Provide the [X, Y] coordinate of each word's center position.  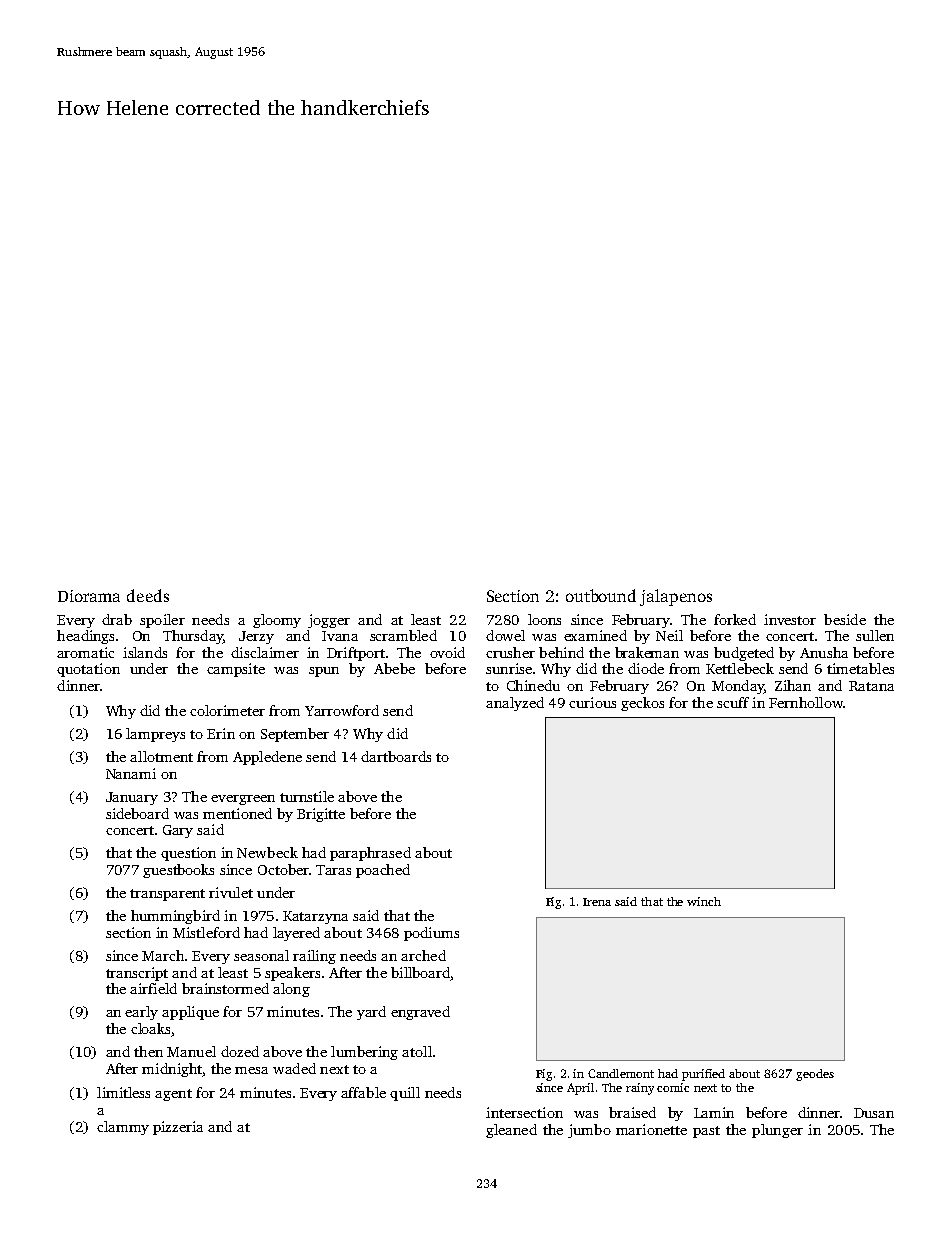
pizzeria [178, 1128]
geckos [642, 704]
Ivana [340, 636]
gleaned [511, 1131]
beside [845, 619]
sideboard [137, 813]
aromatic [85, 652]
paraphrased [370, 854]
